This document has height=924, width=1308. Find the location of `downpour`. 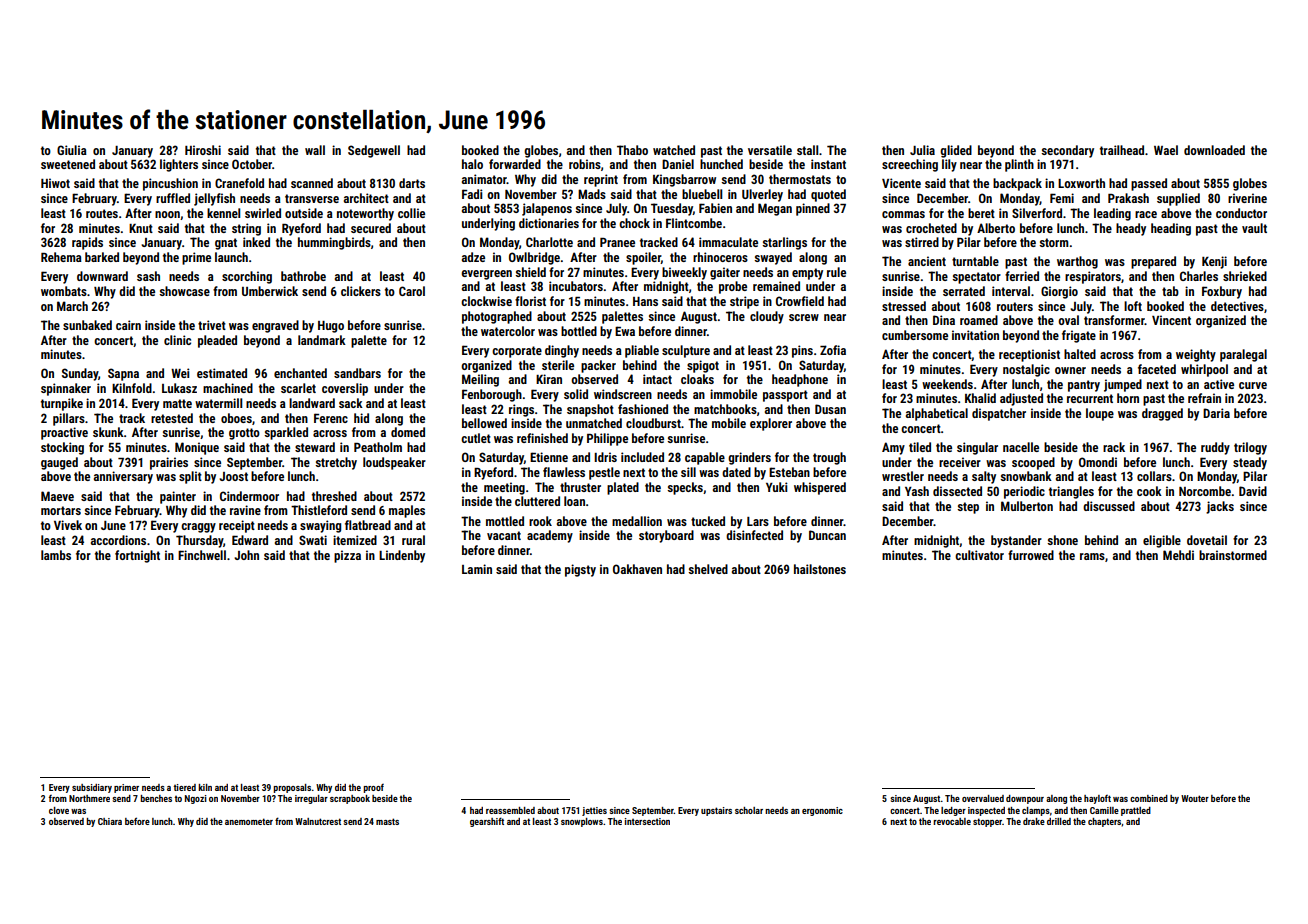

downpour is located at coordinates (1025, 799).
